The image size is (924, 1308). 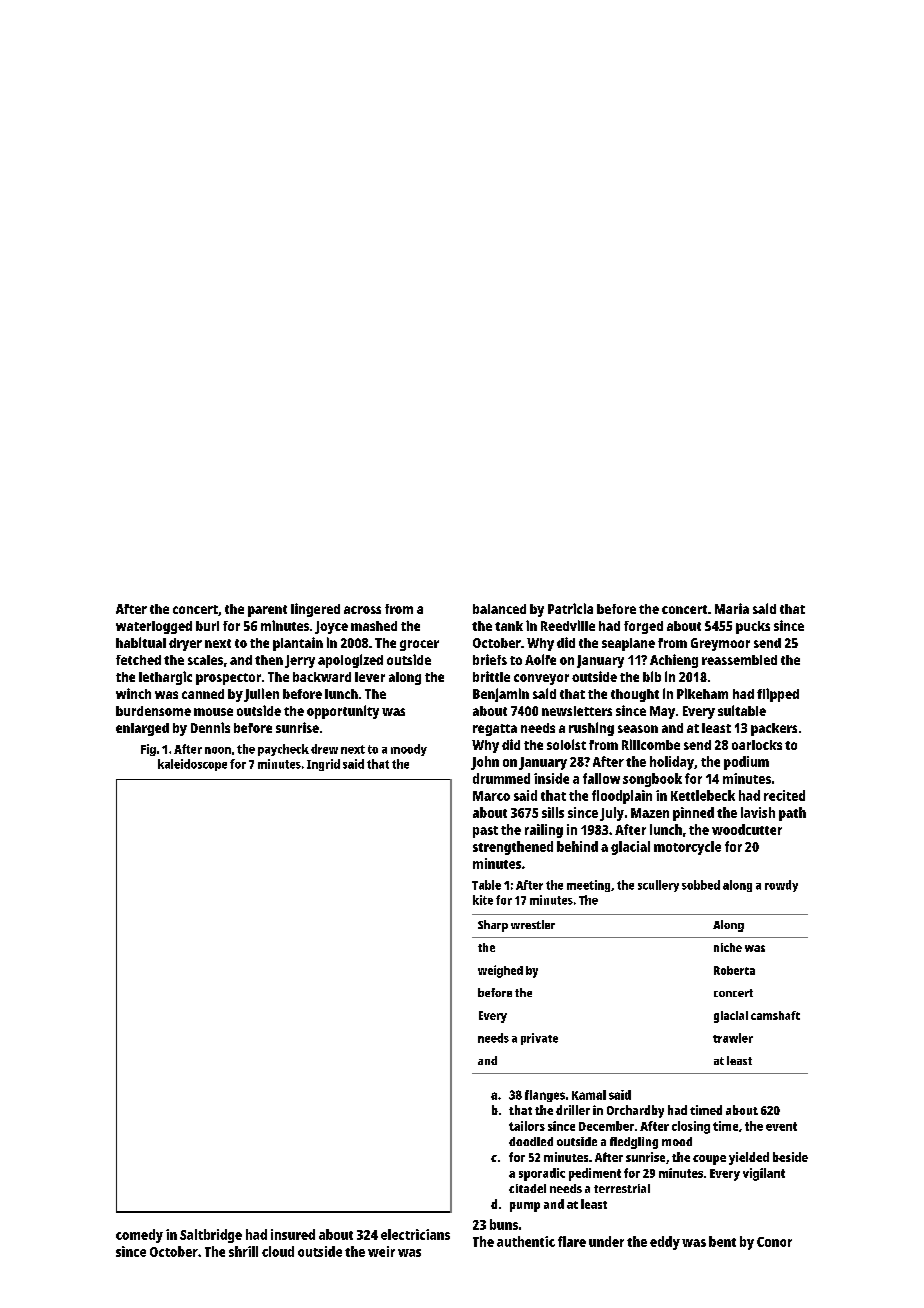 What do you see at coordinates (148, 750) in the image?
I see `Fig` at bounding box center [148, 750].
